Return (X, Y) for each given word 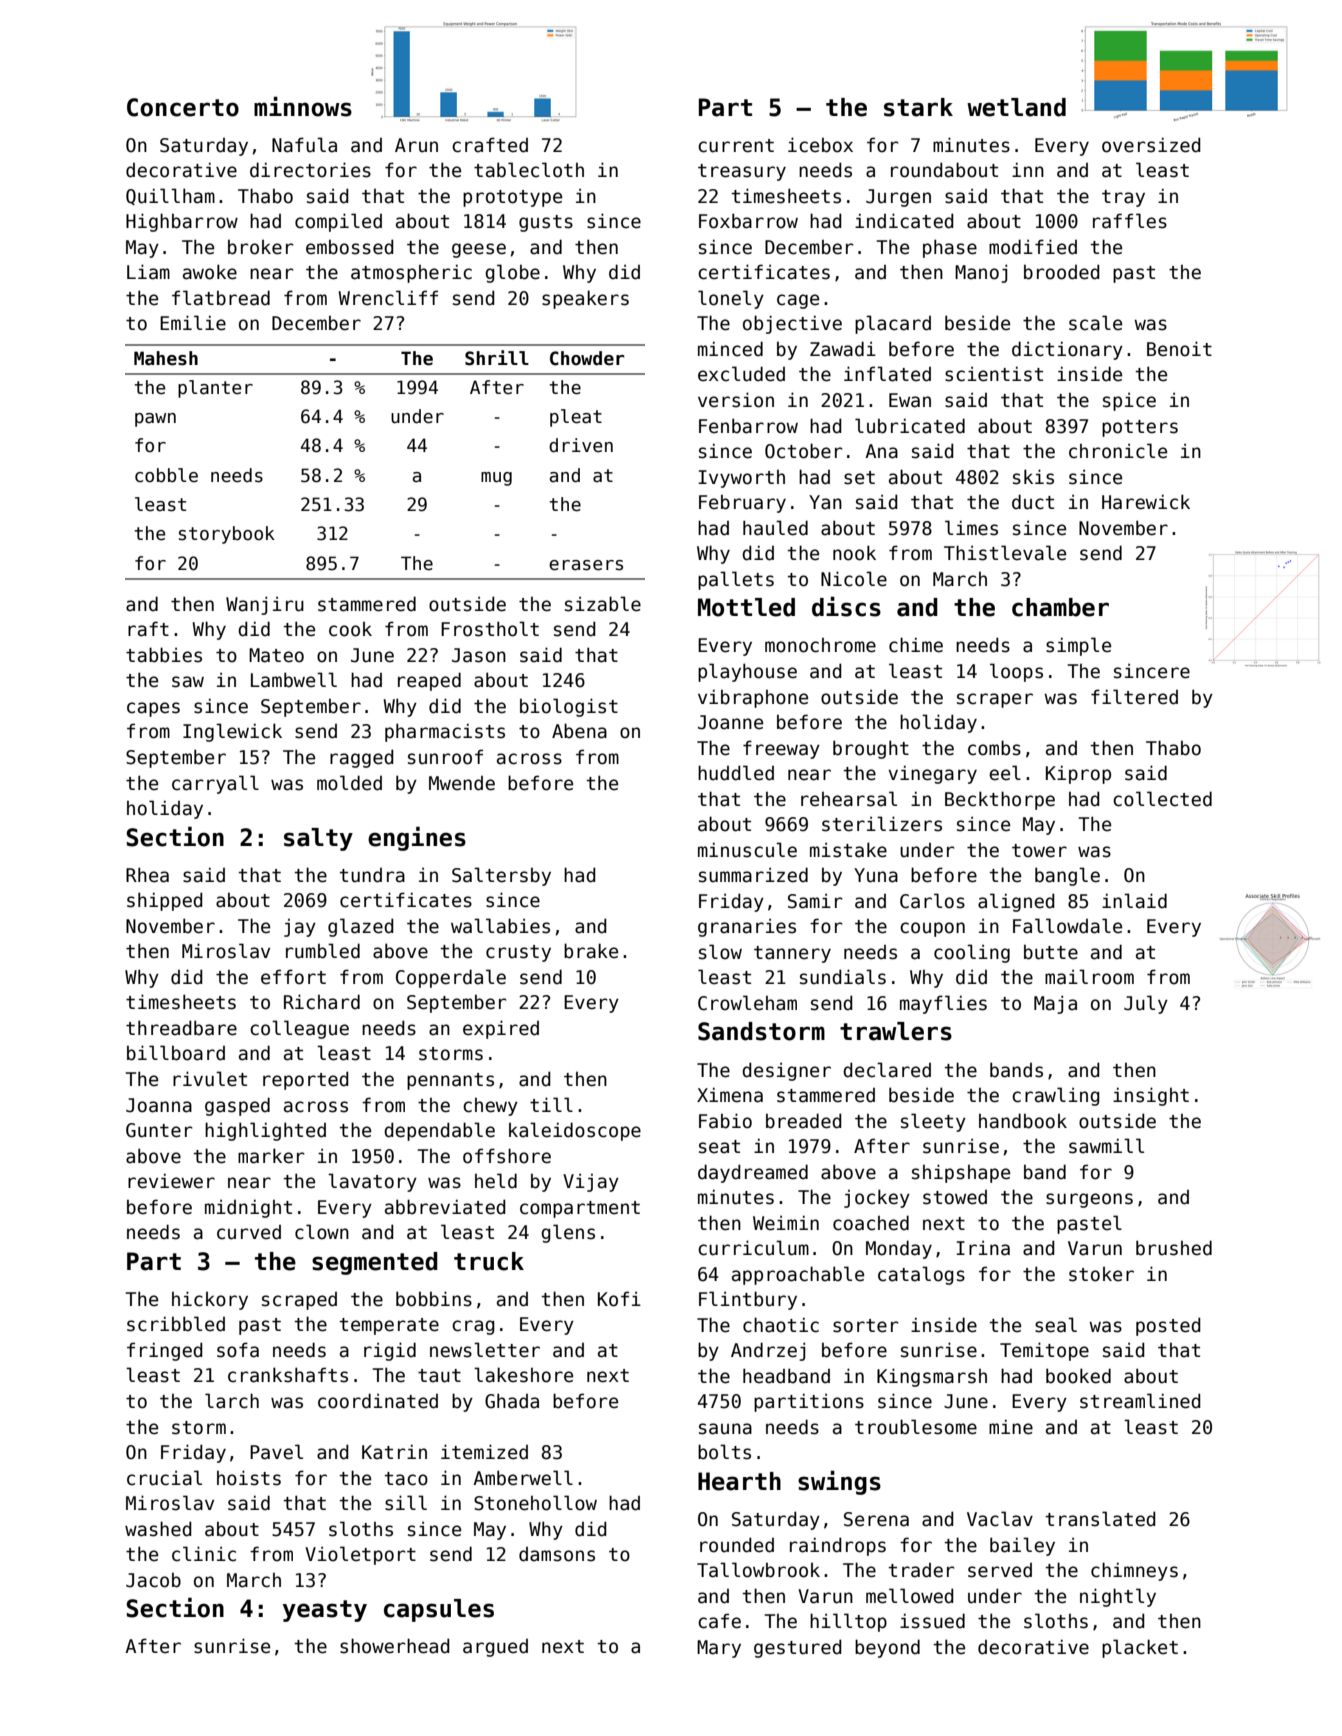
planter (215, 389)
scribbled (176, 1324)
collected (1162, 799)
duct (1033, 502)
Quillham (170, 196)
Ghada (512, 1401)
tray (1123, 198)
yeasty (325, 1611)
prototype (512, 198)
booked (1078, 1376)
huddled (736, 773)
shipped (165, 901)
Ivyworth (741, 479)
